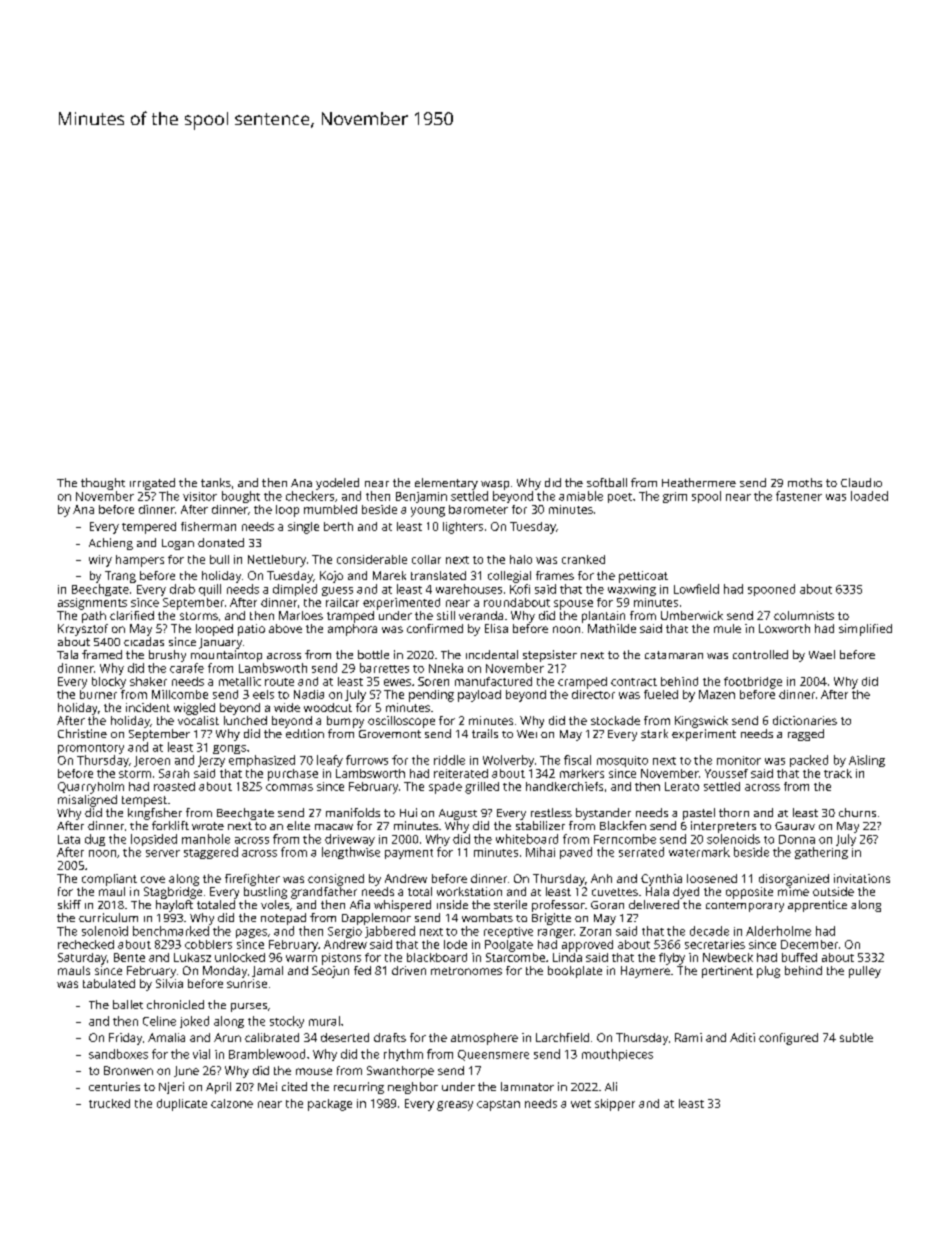  Describe the element at coordinates (495, 485) in the document. I see `wasp` at that location.
